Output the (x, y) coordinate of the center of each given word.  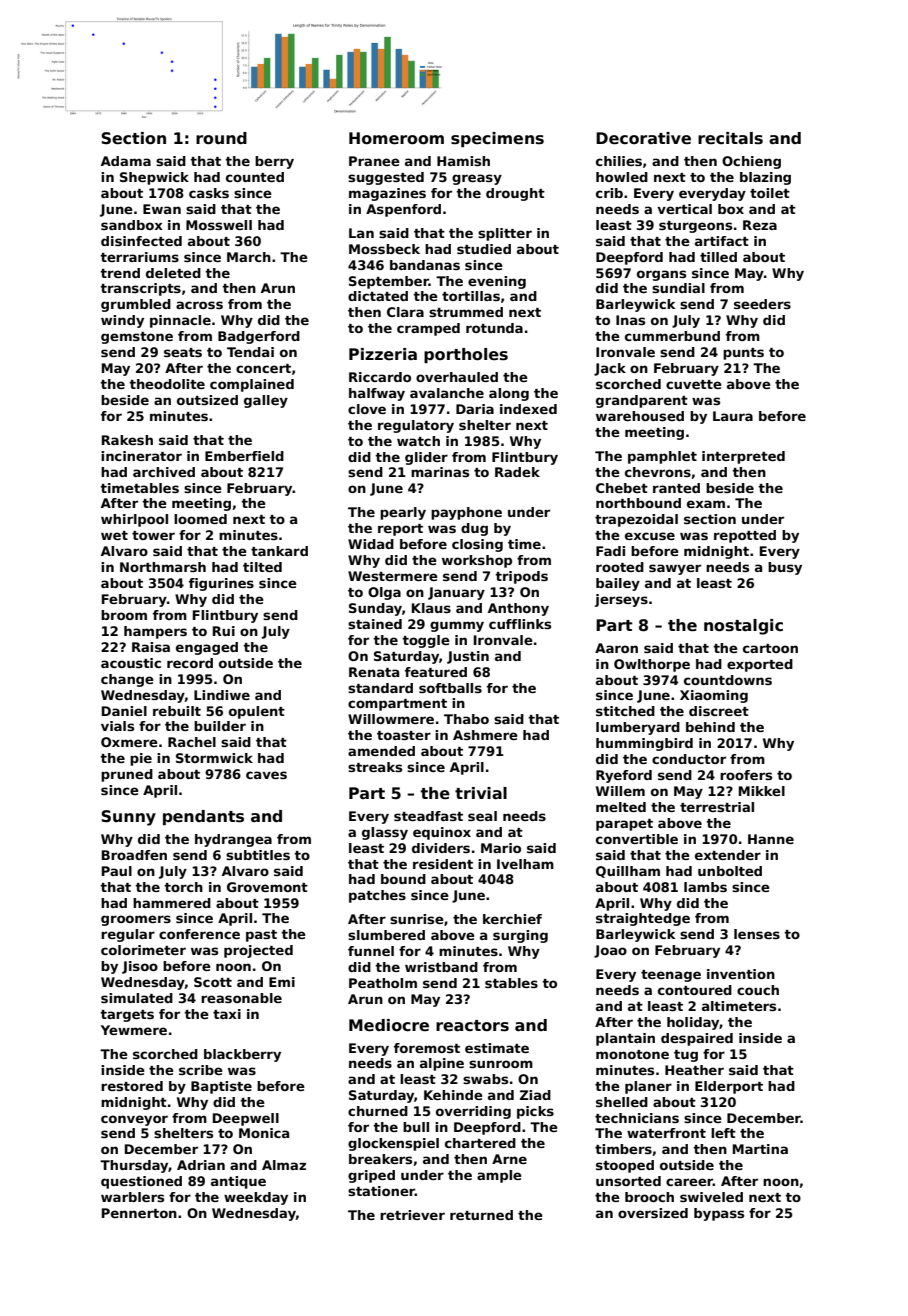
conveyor (134, 1120)
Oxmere (129, 742)
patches (377, 896)
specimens (497, 139)
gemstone (137, 338)
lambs (705, 887)
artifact (722, 241)
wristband (441, 967)
